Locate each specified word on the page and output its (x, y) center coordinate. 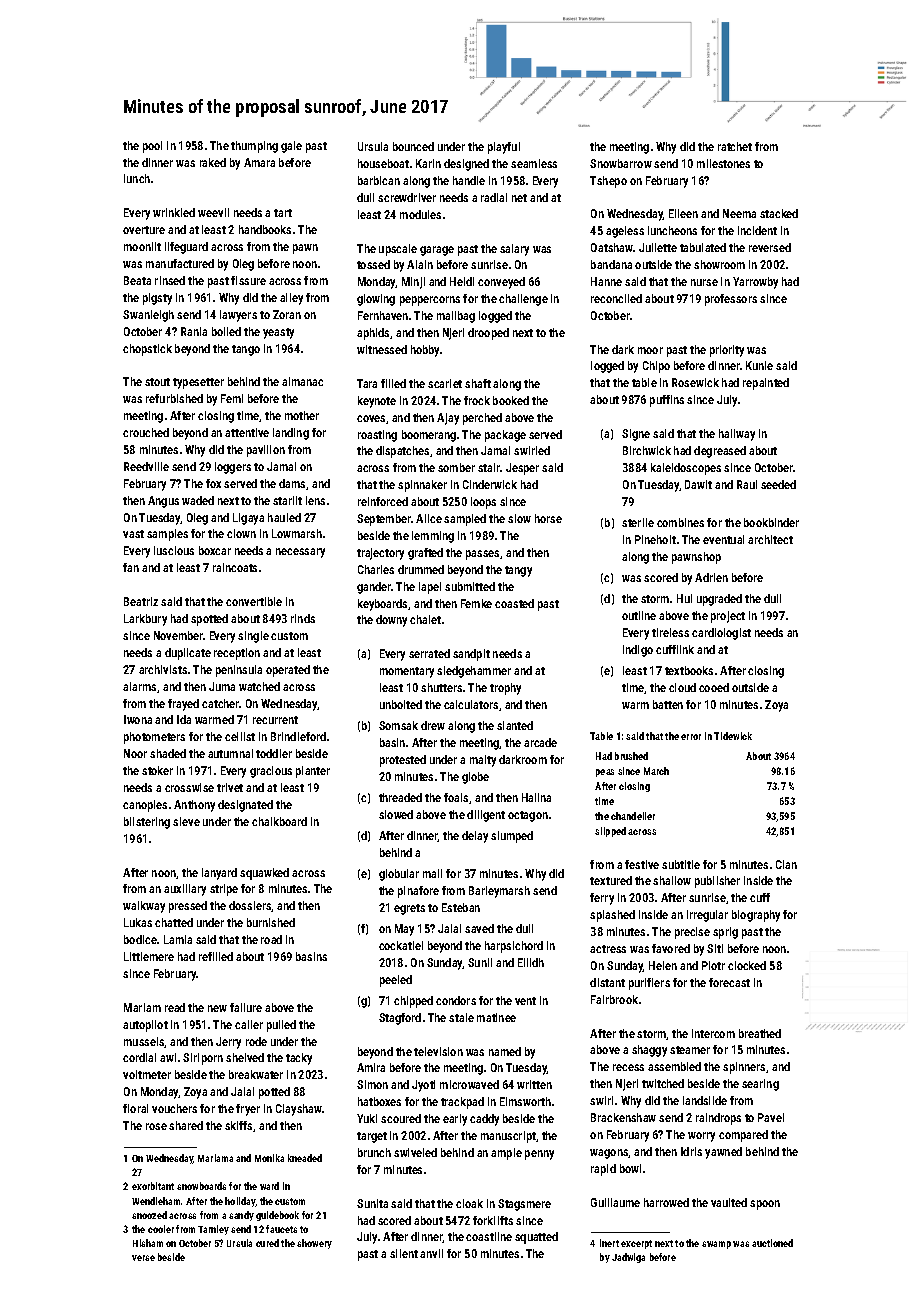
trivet (230, 787)
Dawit (698, 484)
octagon (528, 816)
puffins (667, 401)
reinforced (383, 501)
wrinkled (174, 212)
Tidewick (733, 736)
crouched (146, 432)
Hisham (148, 1243)
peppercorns (430, 301)
